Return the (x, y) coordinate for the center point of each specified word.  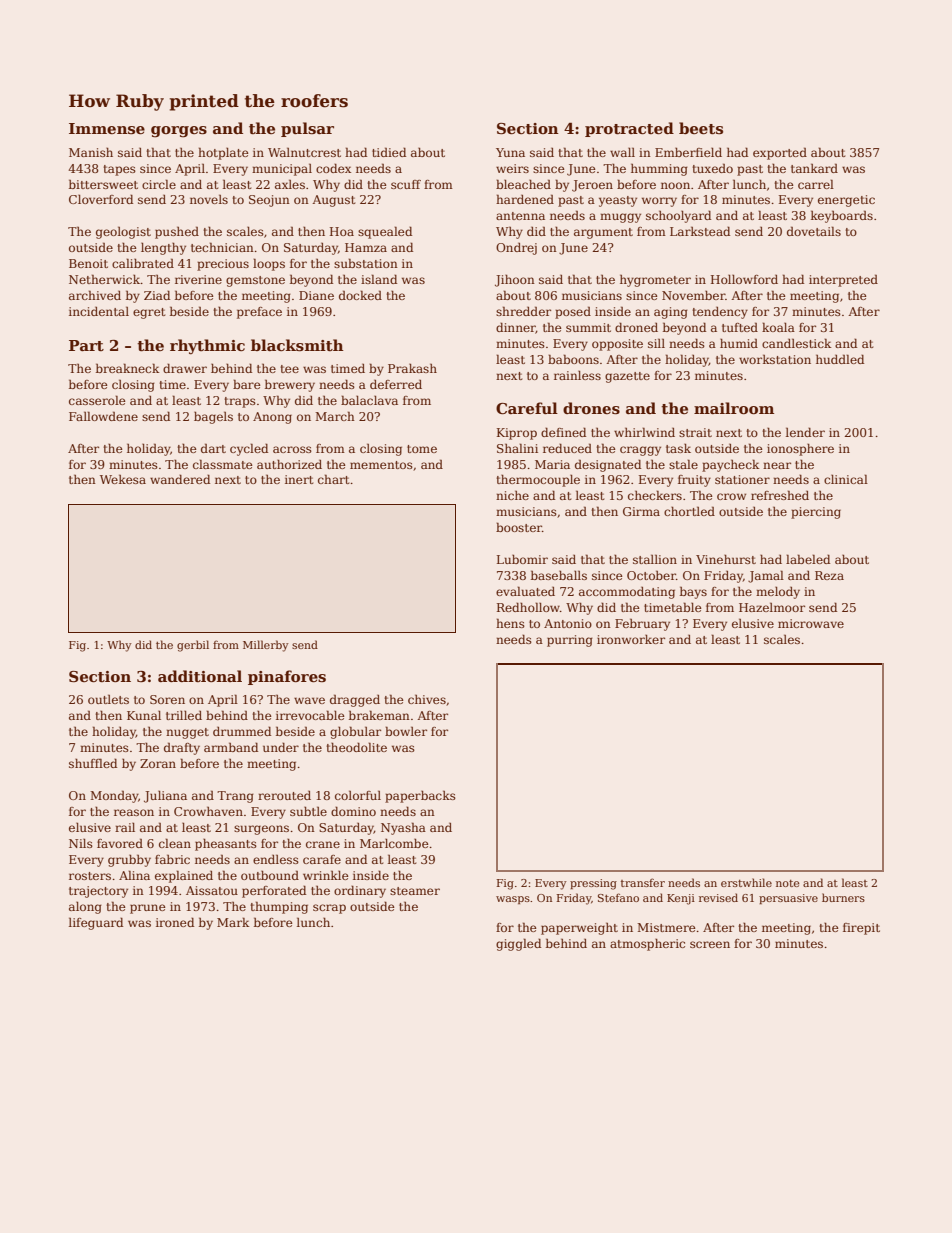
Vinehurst (726, 559)
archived (95, 295)
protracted (629, 129)
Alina (134, 875)
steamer (415, 891)
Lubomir (522, 559)
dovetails (814, 231)
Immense (107, 129)
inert (299, 479)
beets (701, 128)
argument (603, 233)
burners (843, 897)
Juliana (165, 796)
